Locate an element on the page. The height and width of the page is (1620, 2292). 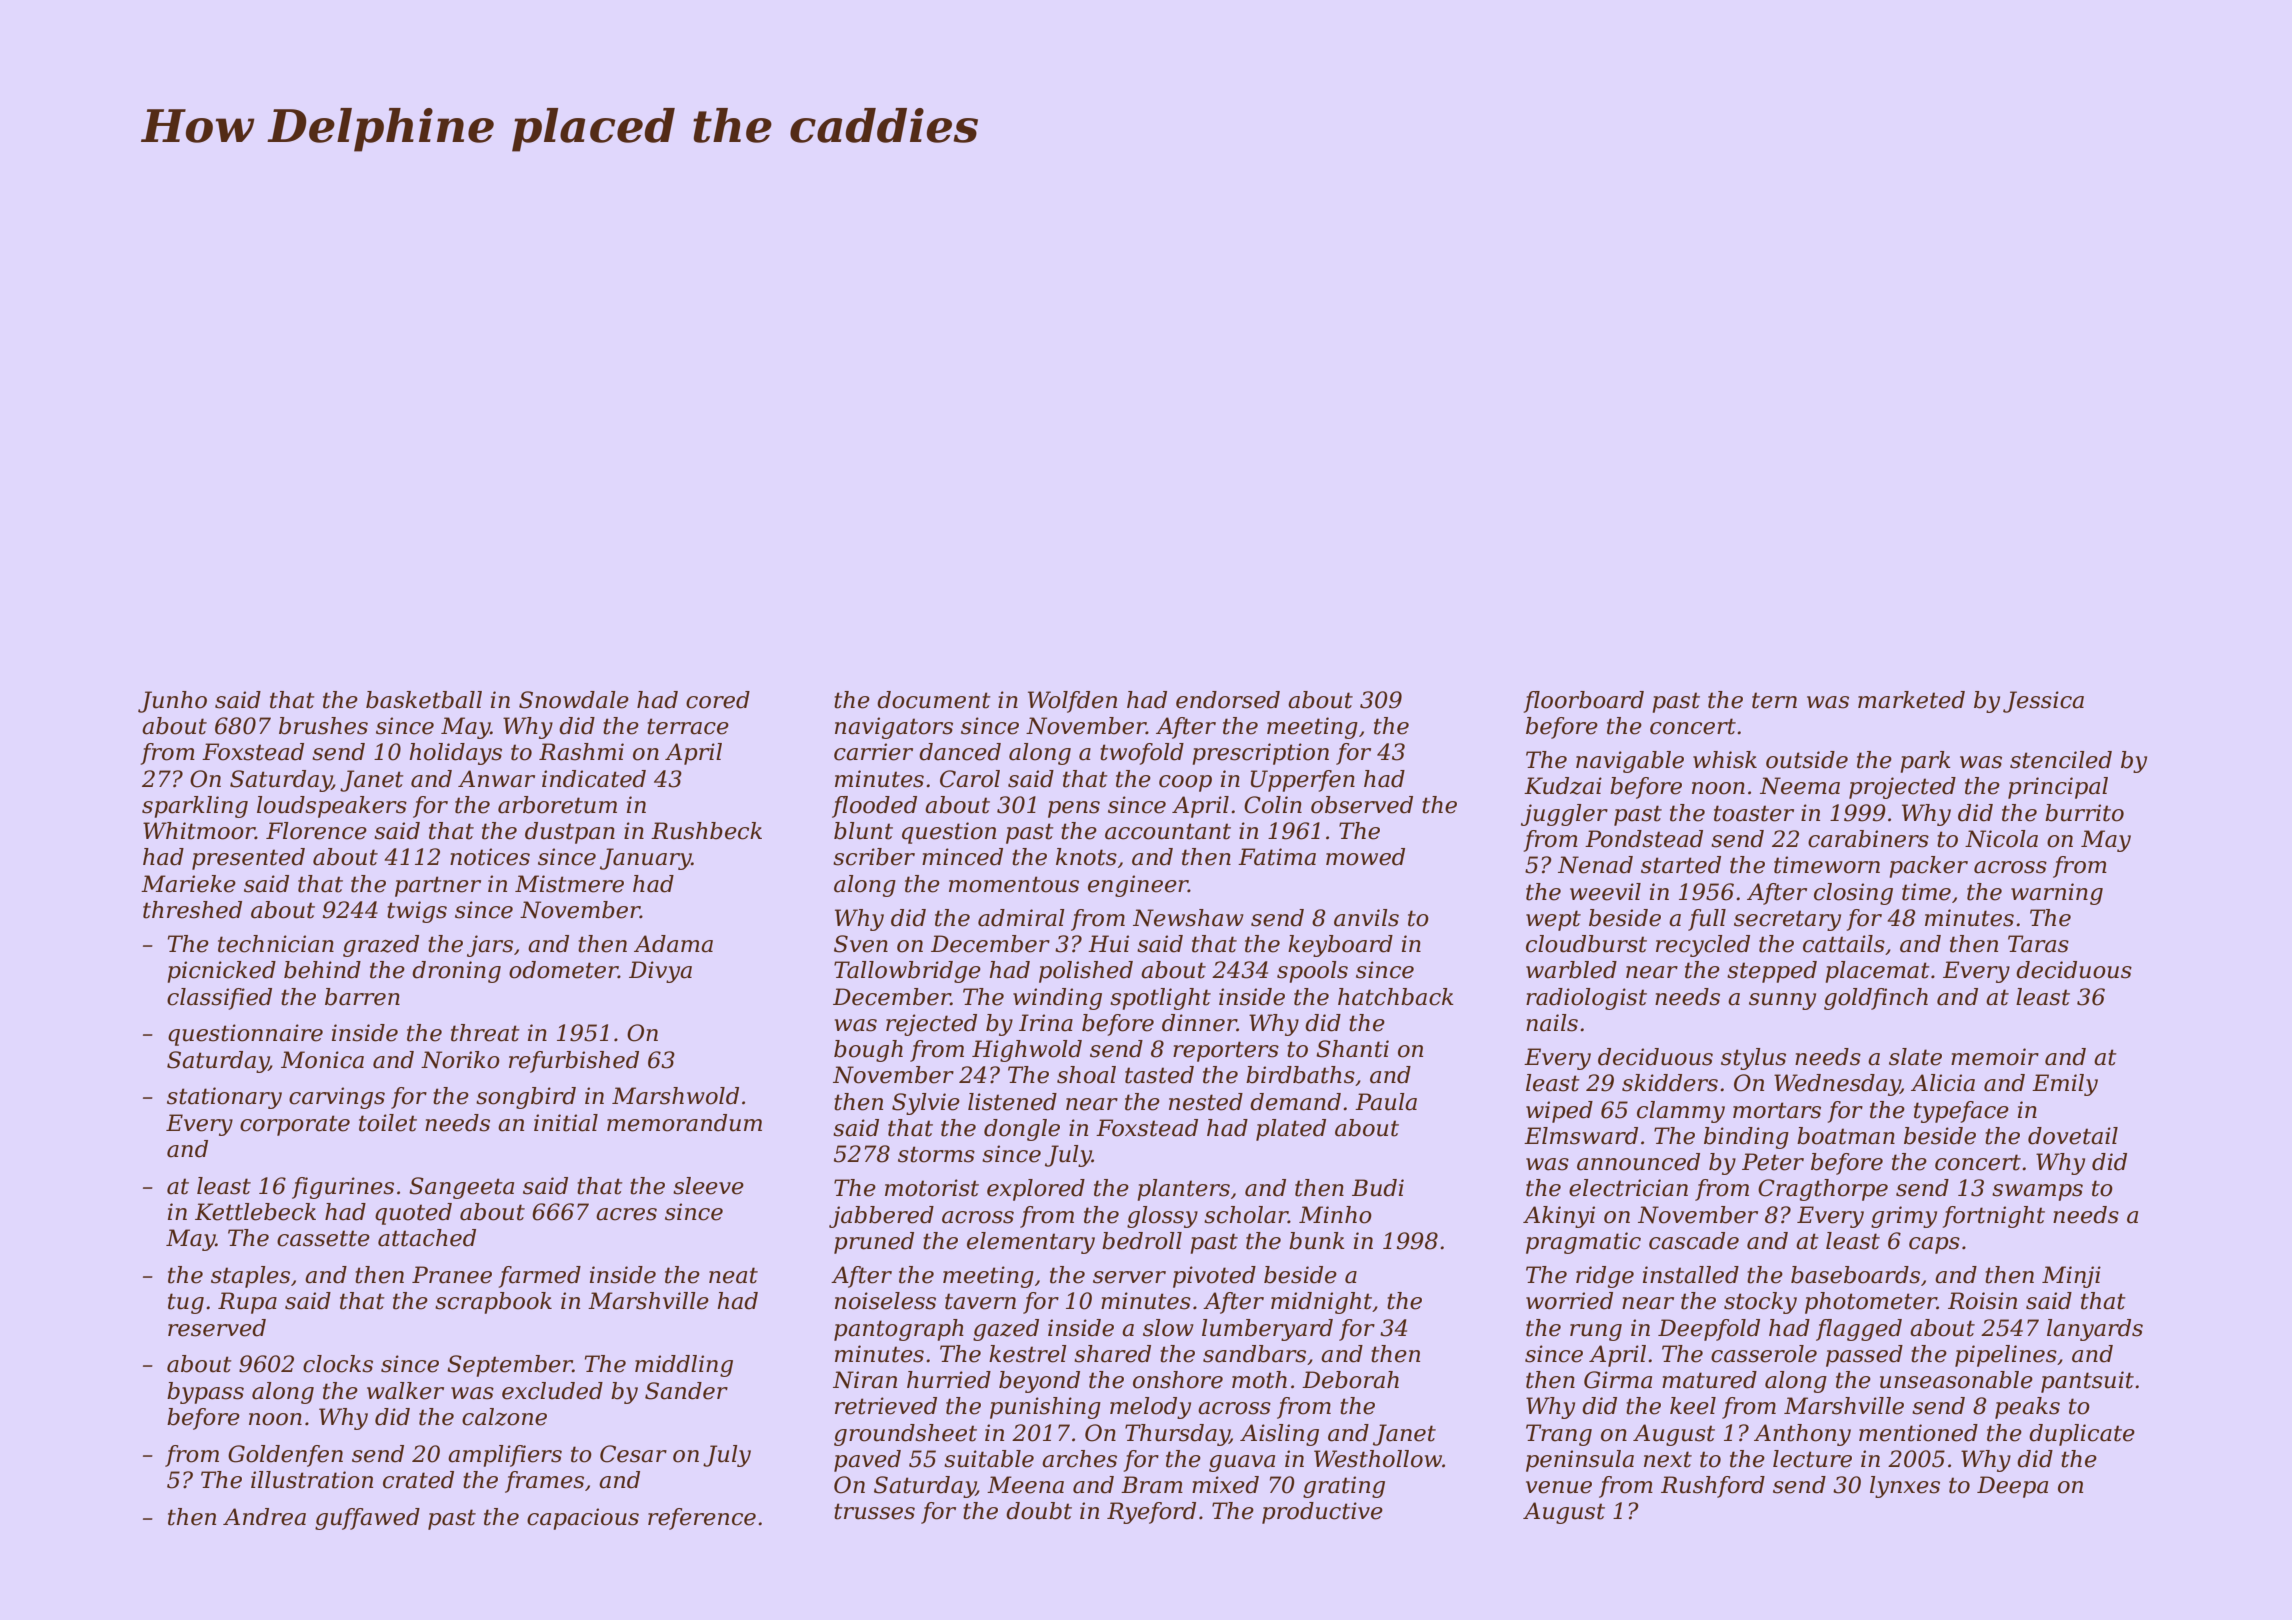
goldfinch is located at coordinates (1876, 999).
